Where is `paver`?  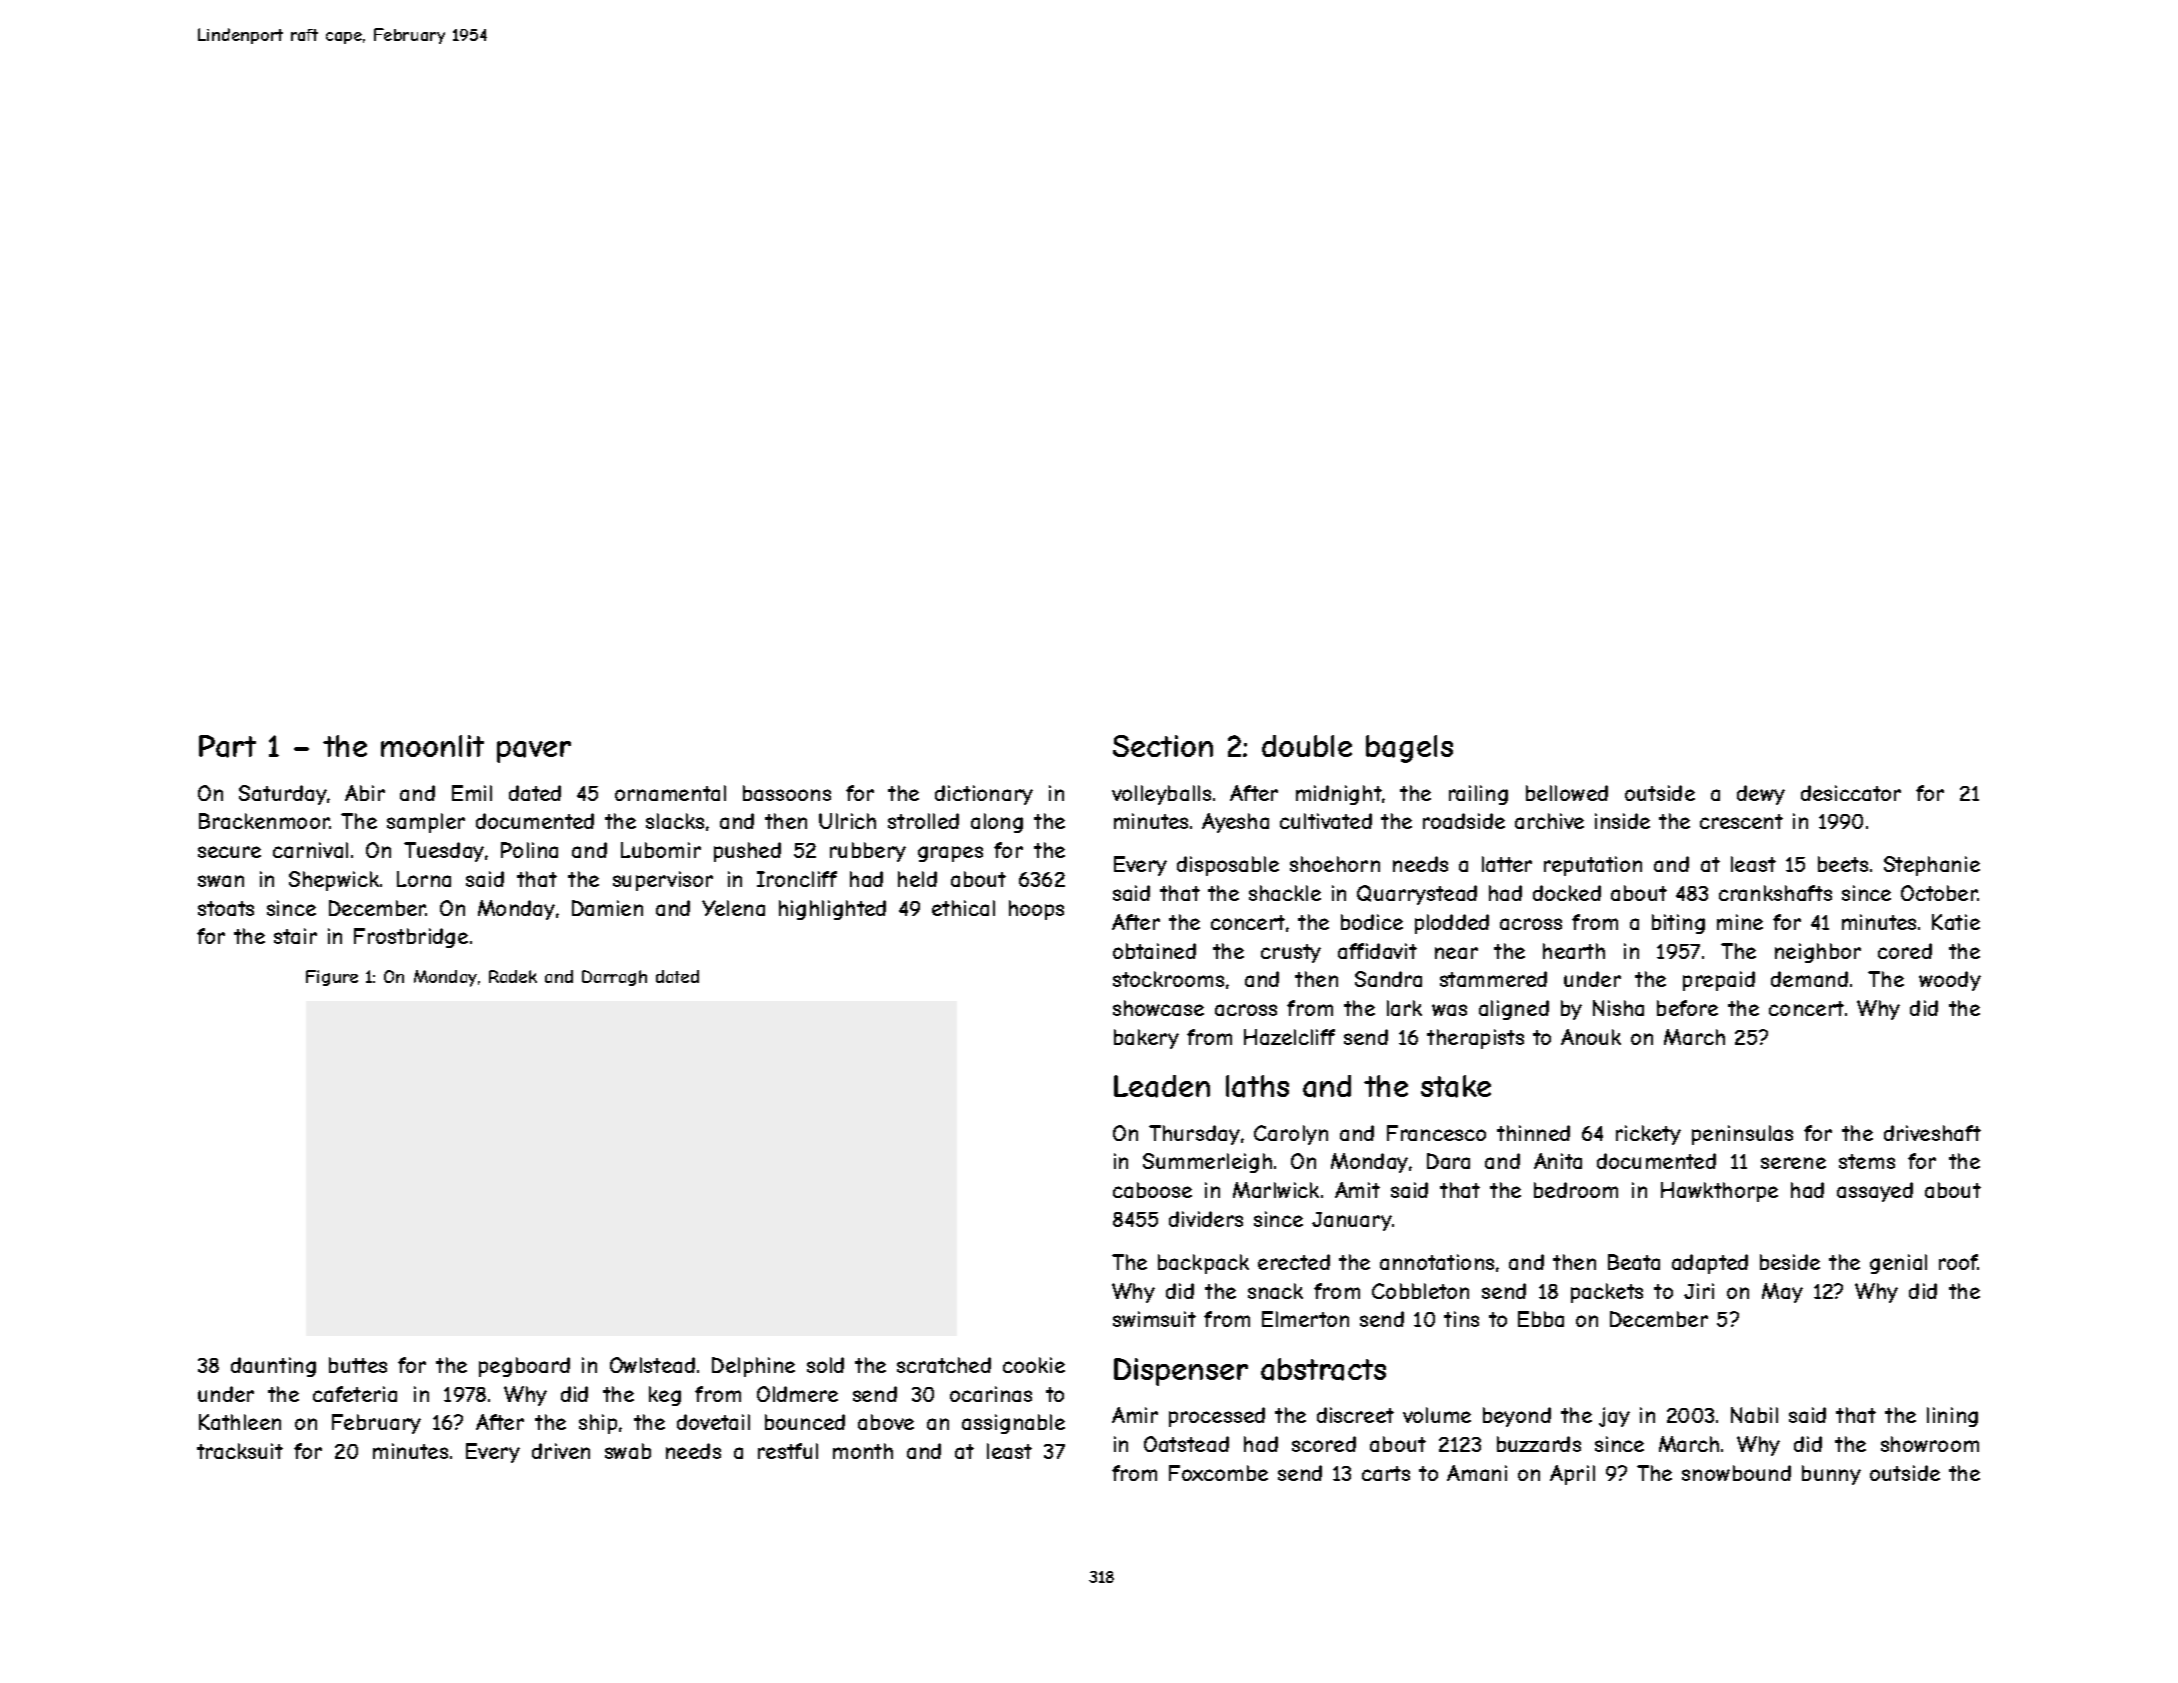 paver is located at coordinates (534, 752).
